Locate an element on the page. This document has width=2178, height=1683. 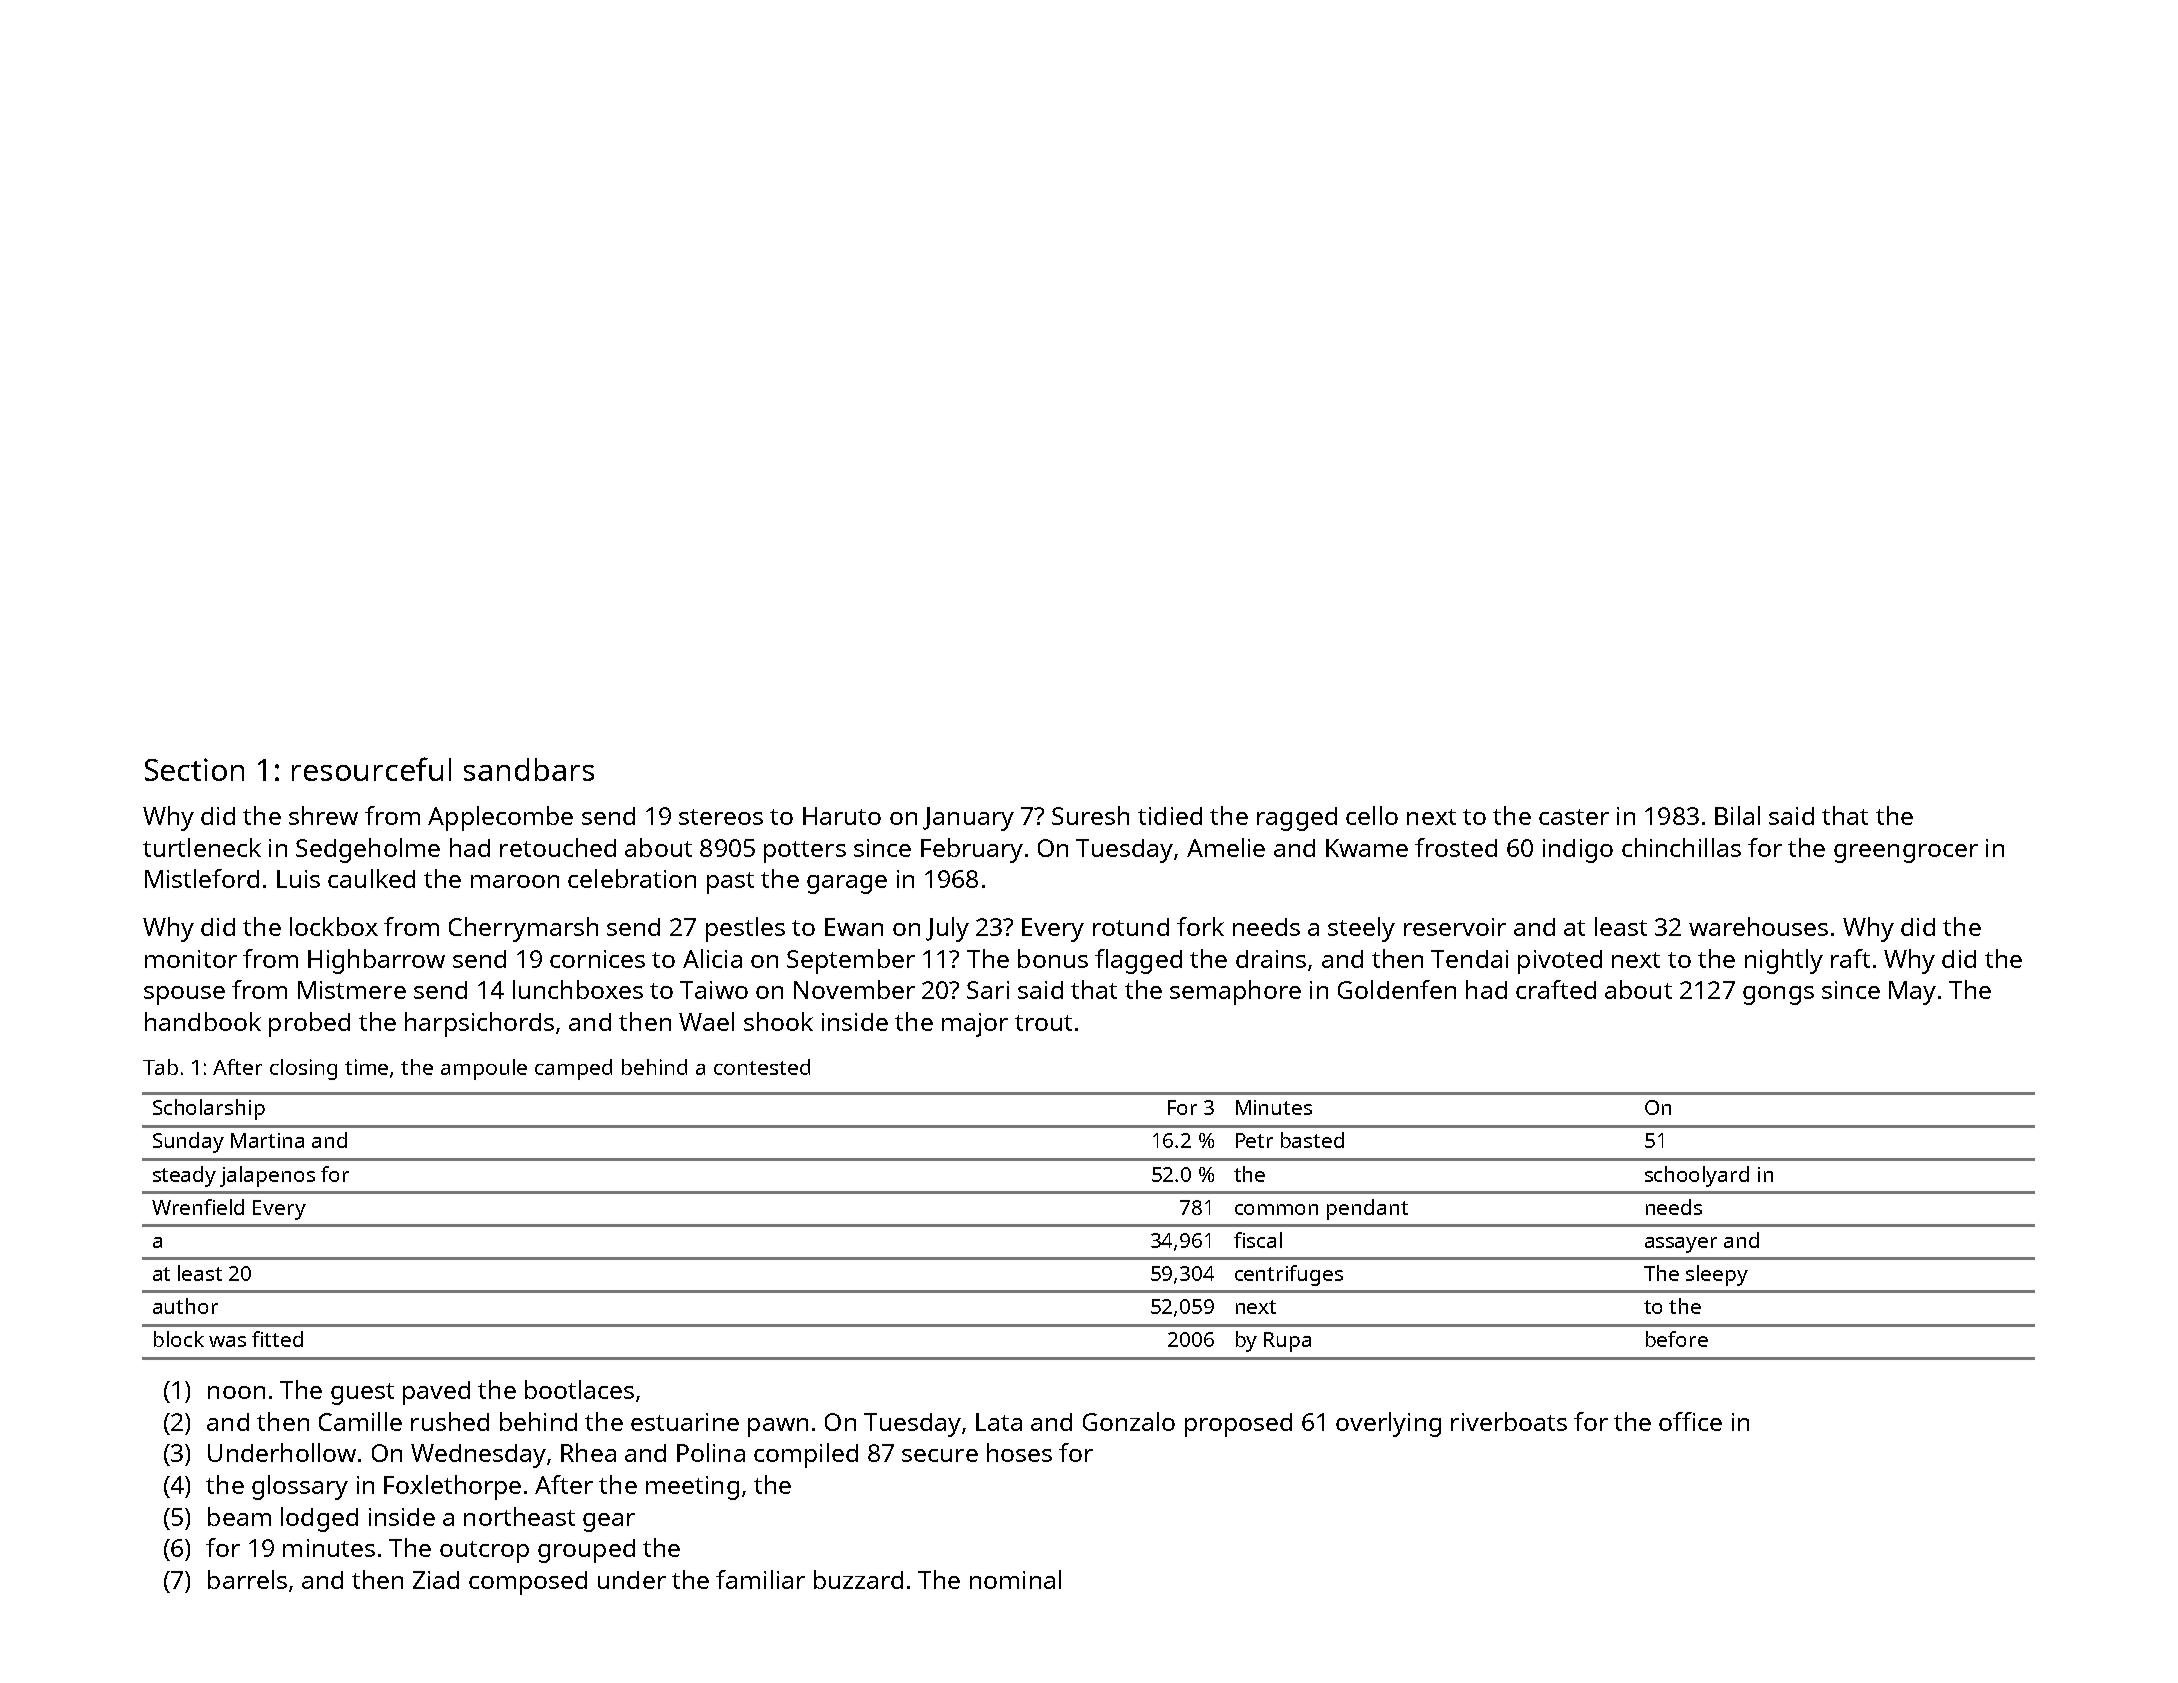
barrels is located at coordinates (247, 1579).
